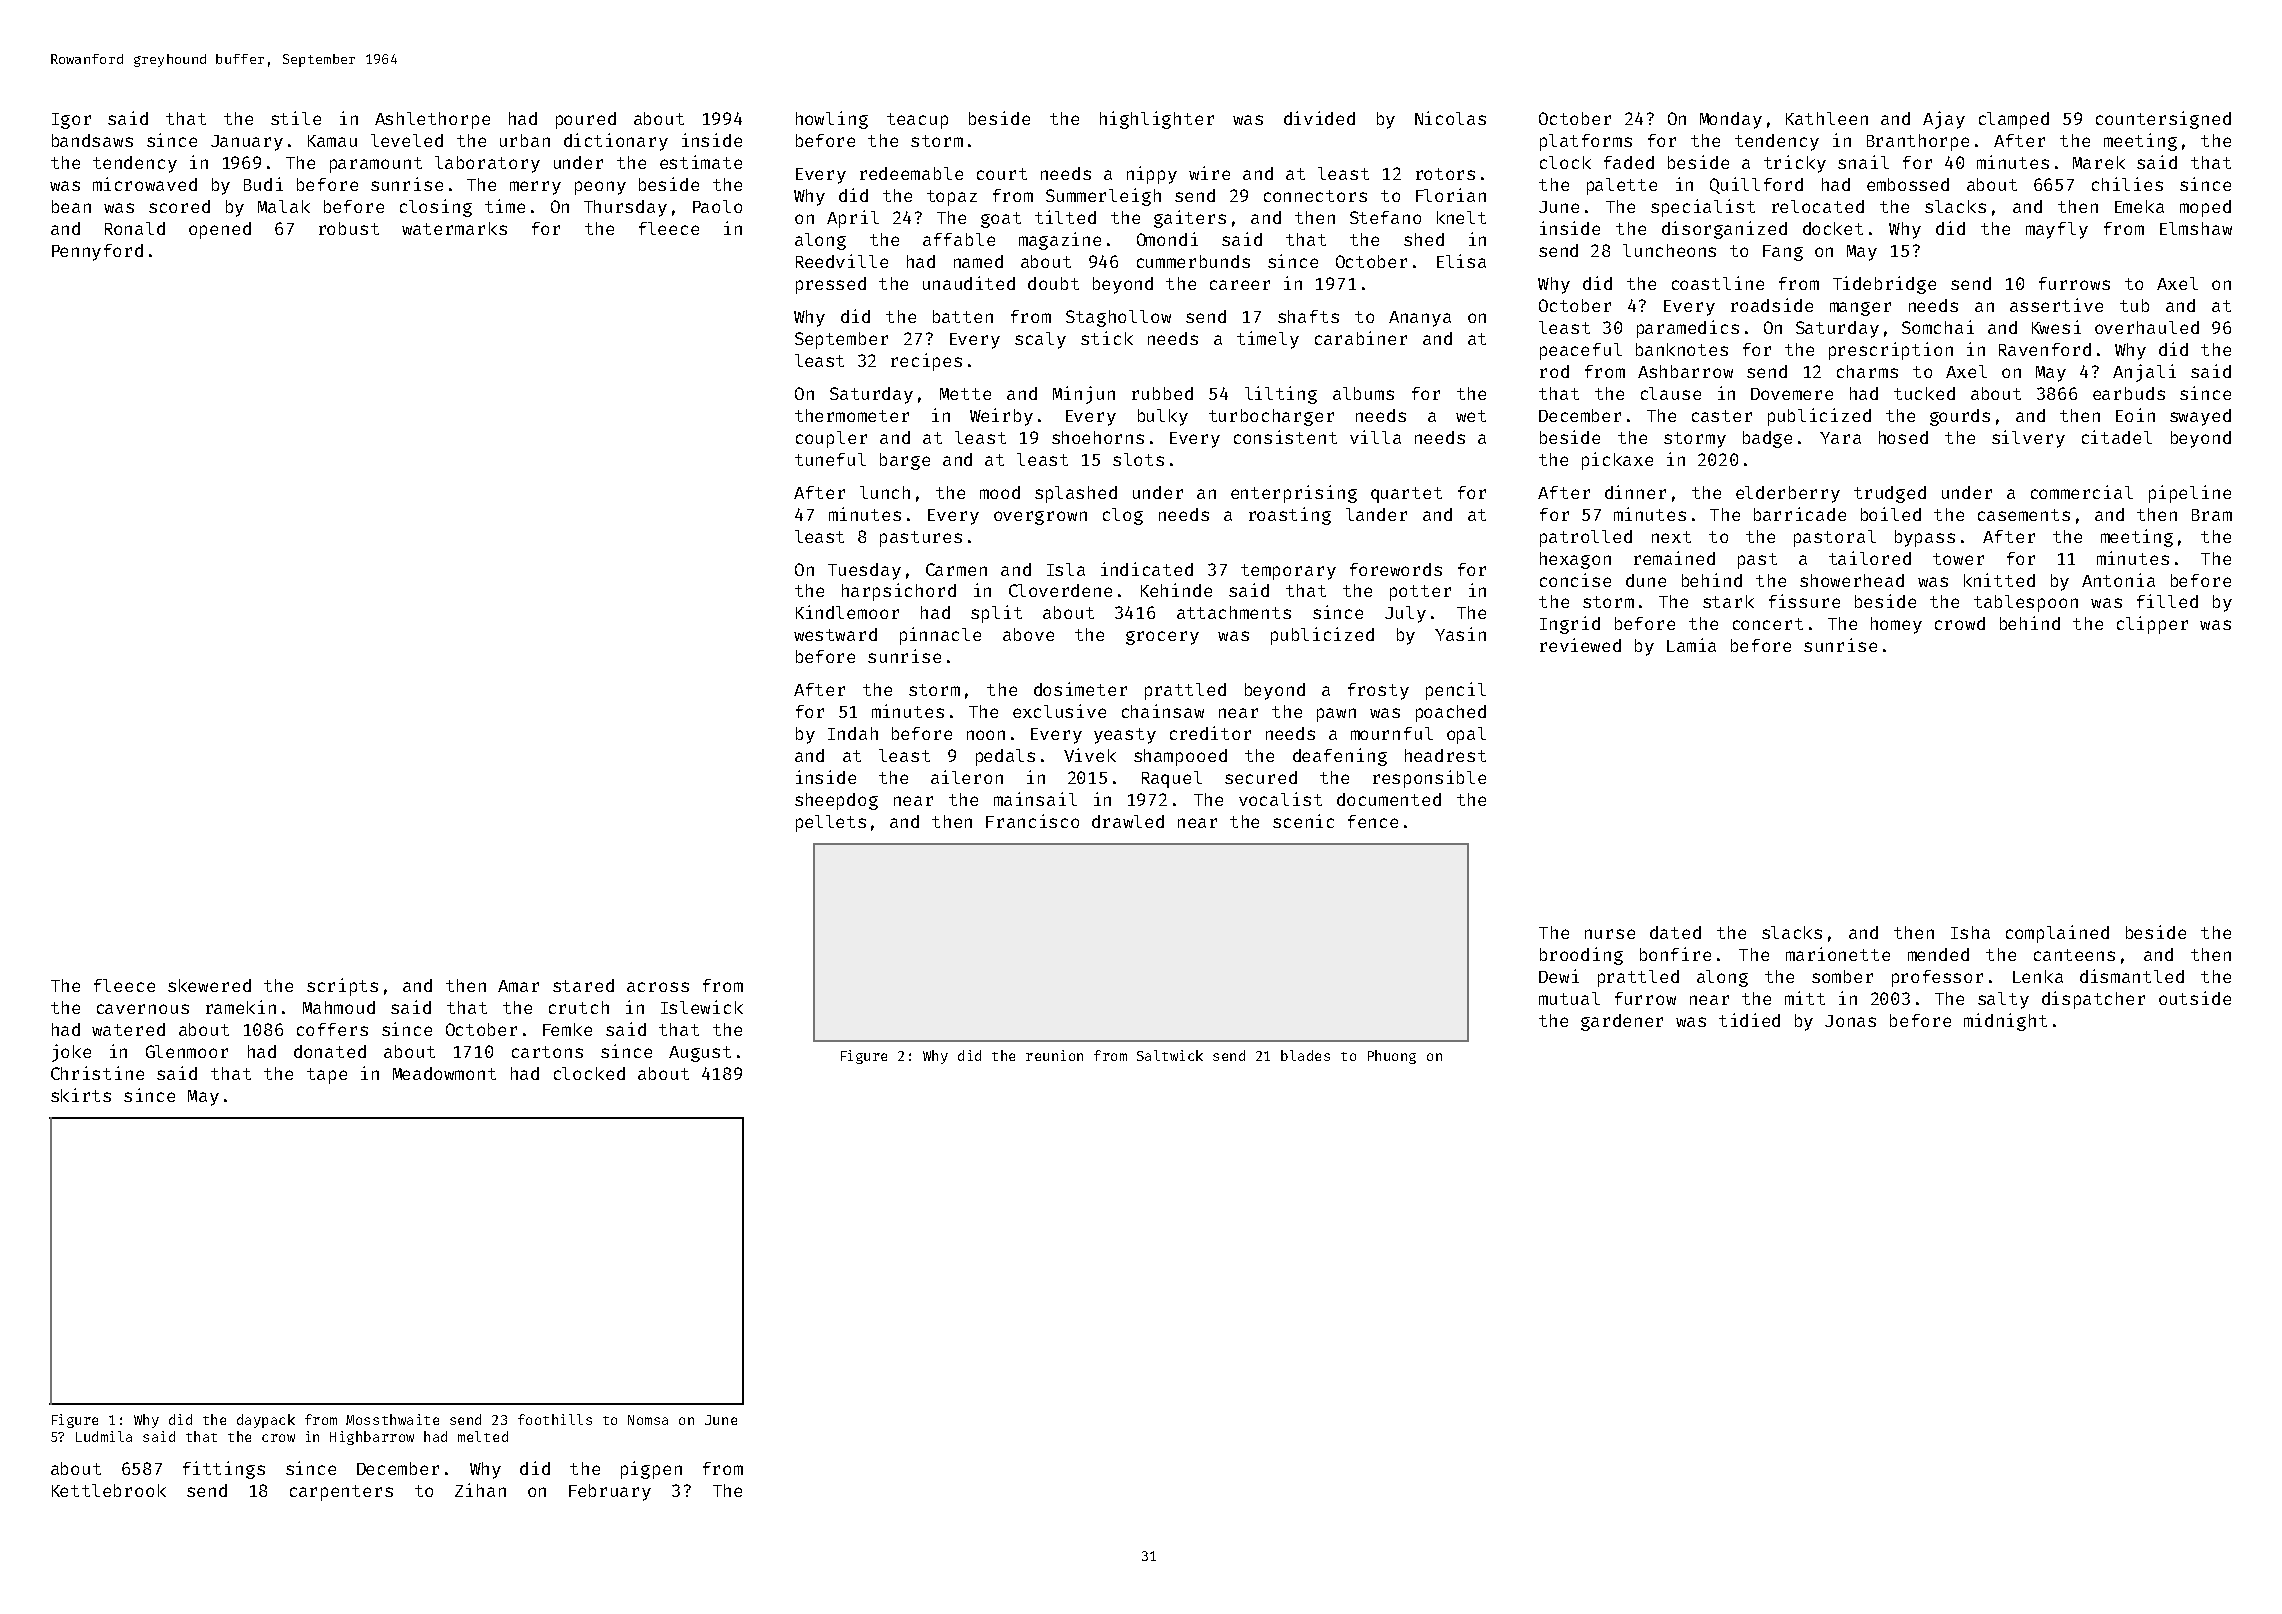 The image size is (2282, 1614). What do you see at coordinates (1842, 976) in the screenshot?
I see `somber` at bounding box center [1842, 976].
